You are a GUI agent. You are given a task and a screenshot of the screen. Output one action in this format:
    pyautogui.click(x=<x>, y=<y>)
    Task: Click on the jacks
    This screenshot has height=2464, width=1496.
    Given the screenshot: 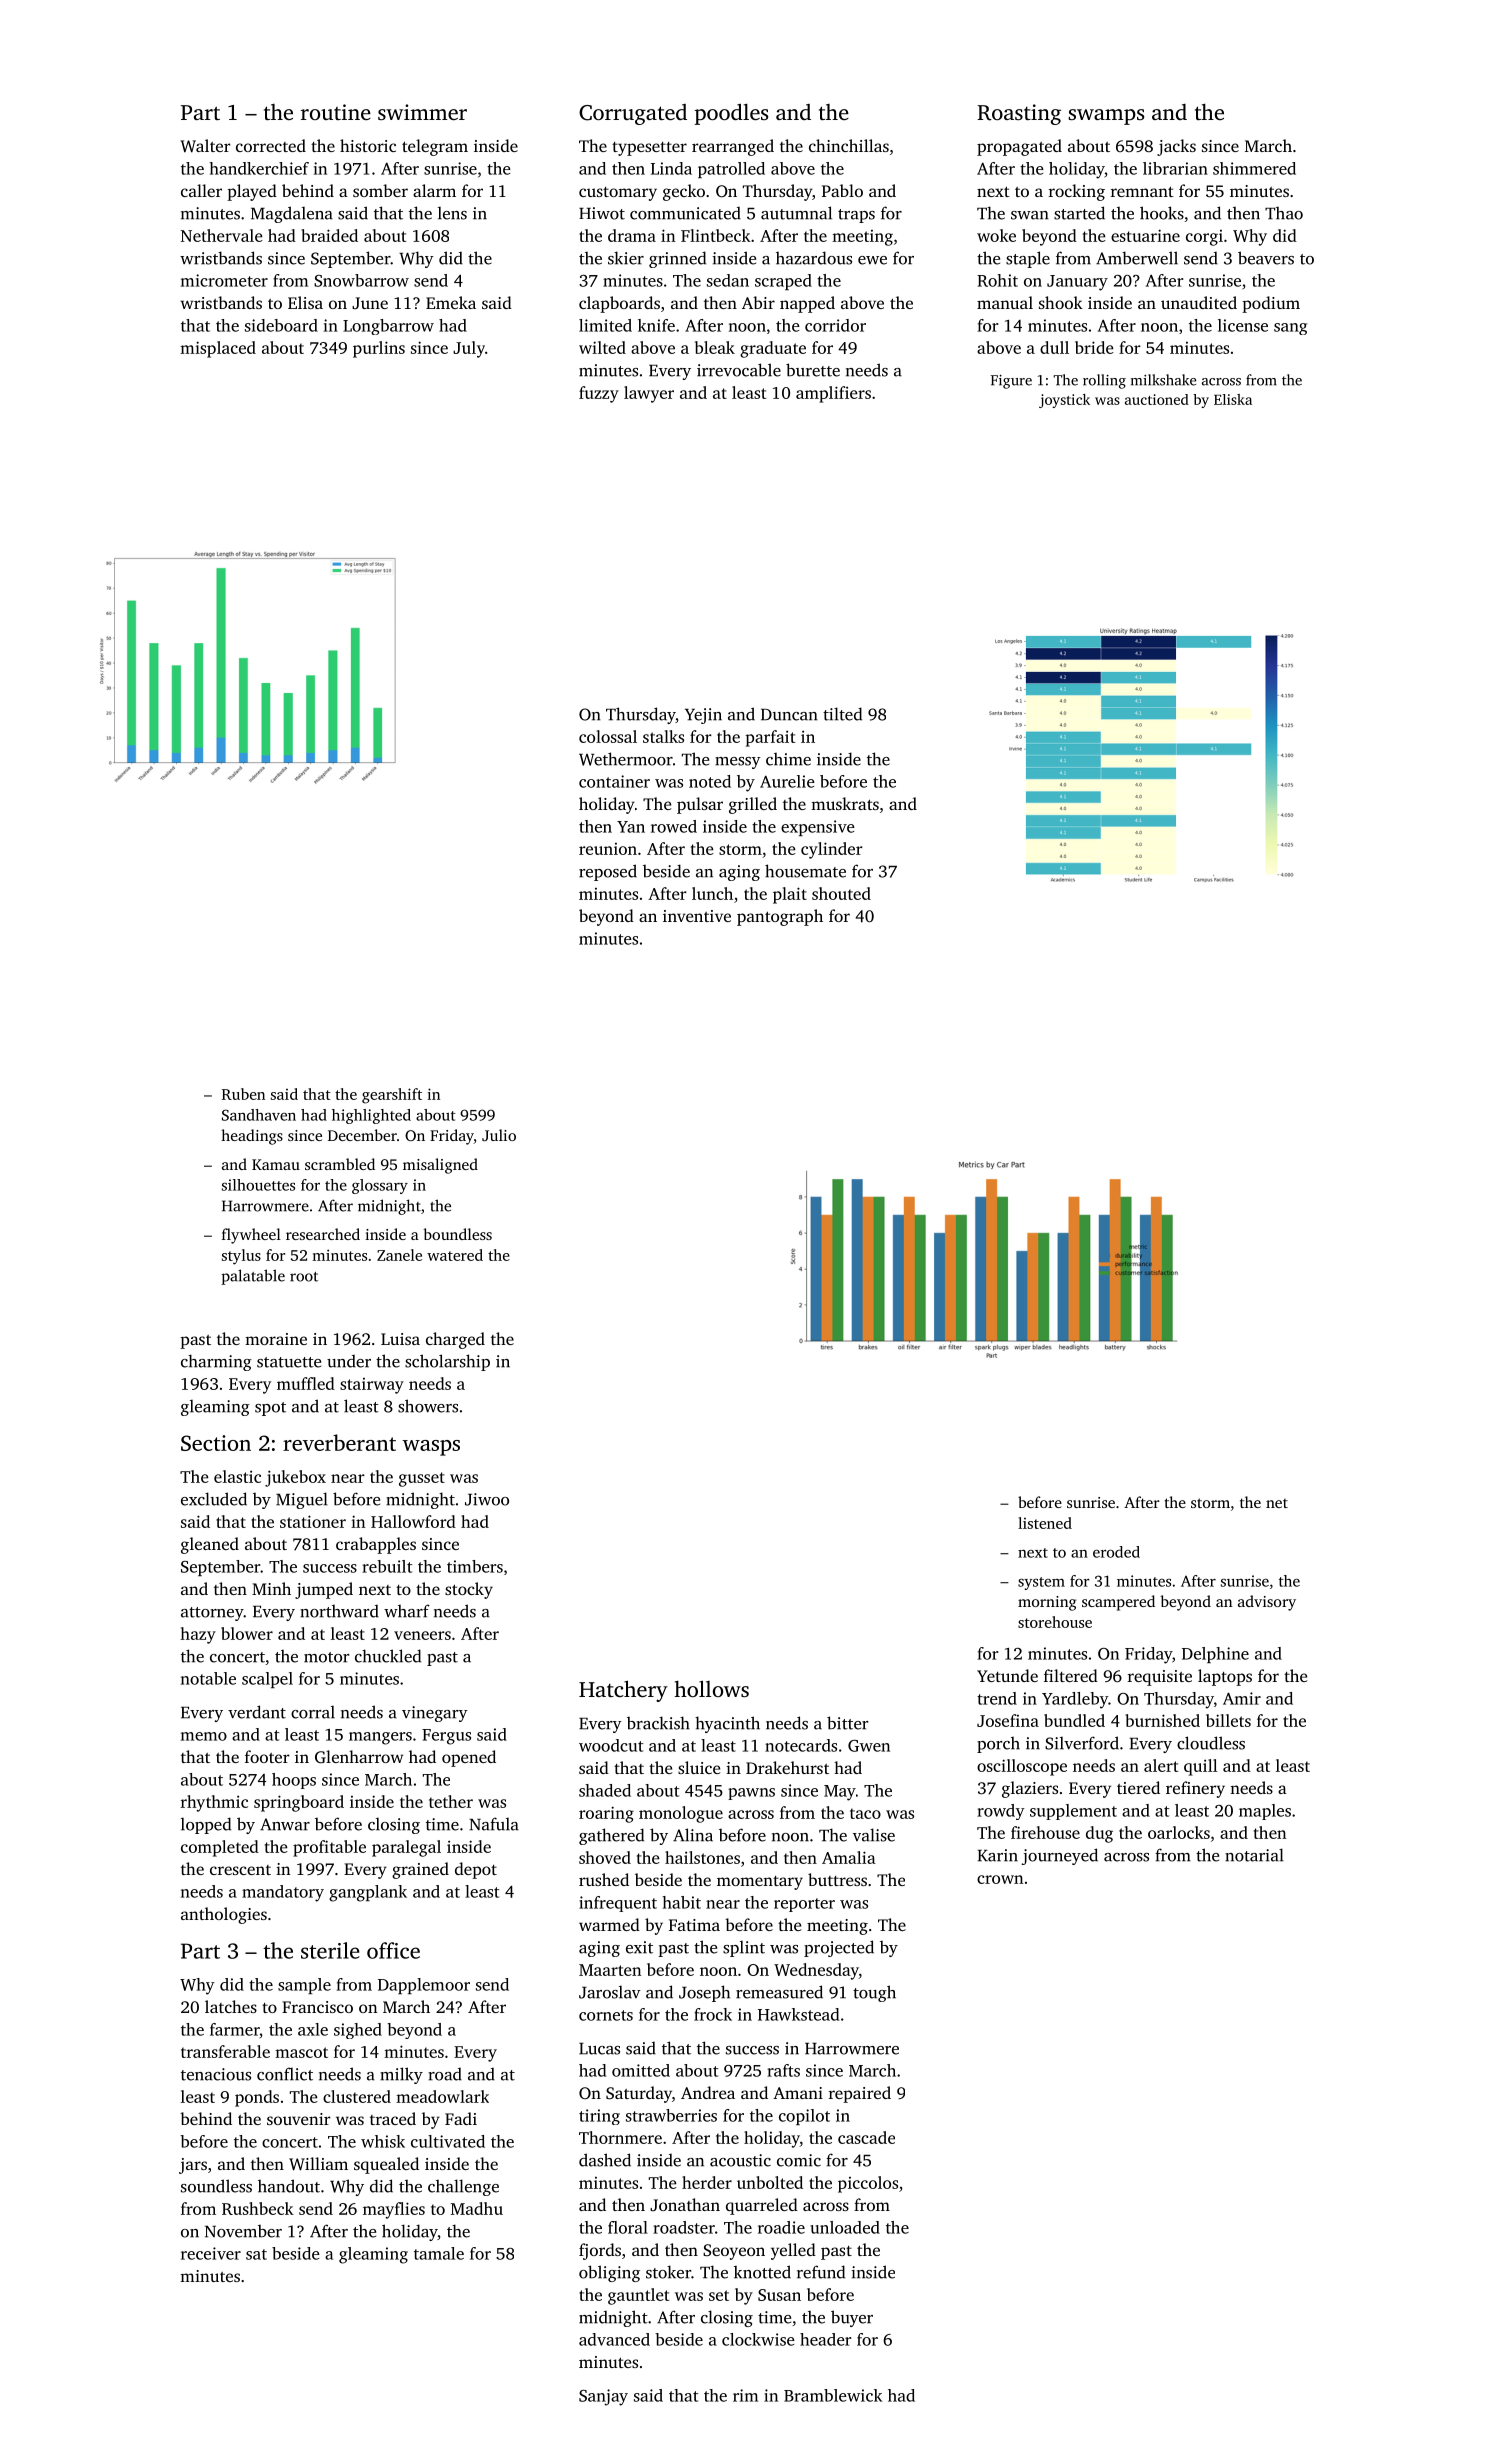 What is the action you would take?
    pyautogui.click(x=1176, y=147)
